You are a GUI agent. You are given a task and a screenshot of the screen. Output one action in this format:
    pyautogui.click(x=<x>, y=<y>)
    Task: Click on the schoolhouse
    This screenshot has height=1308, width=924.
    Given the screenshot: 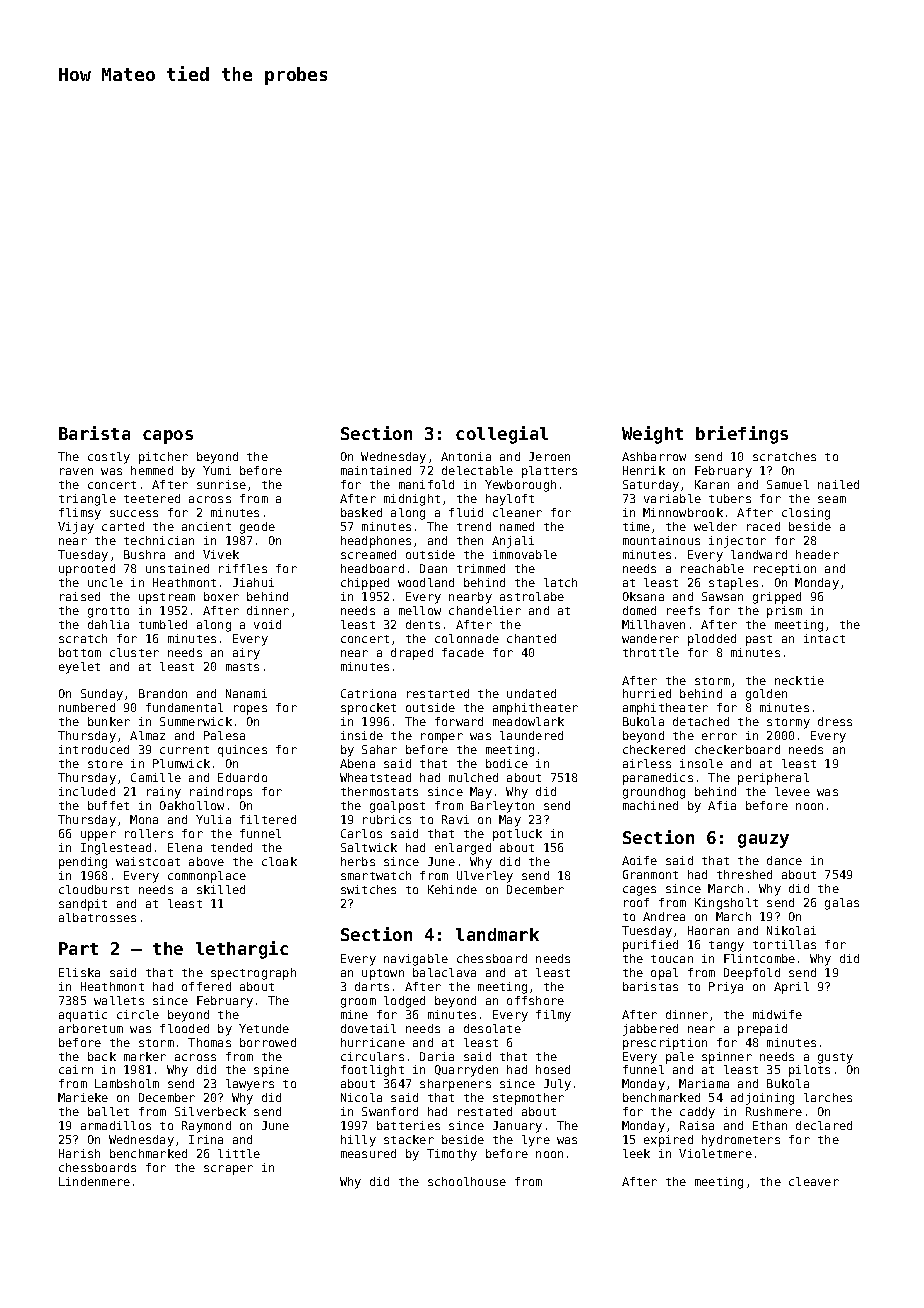 What is the action you would take?
    pyautogui.click(x=467, y=1181)
